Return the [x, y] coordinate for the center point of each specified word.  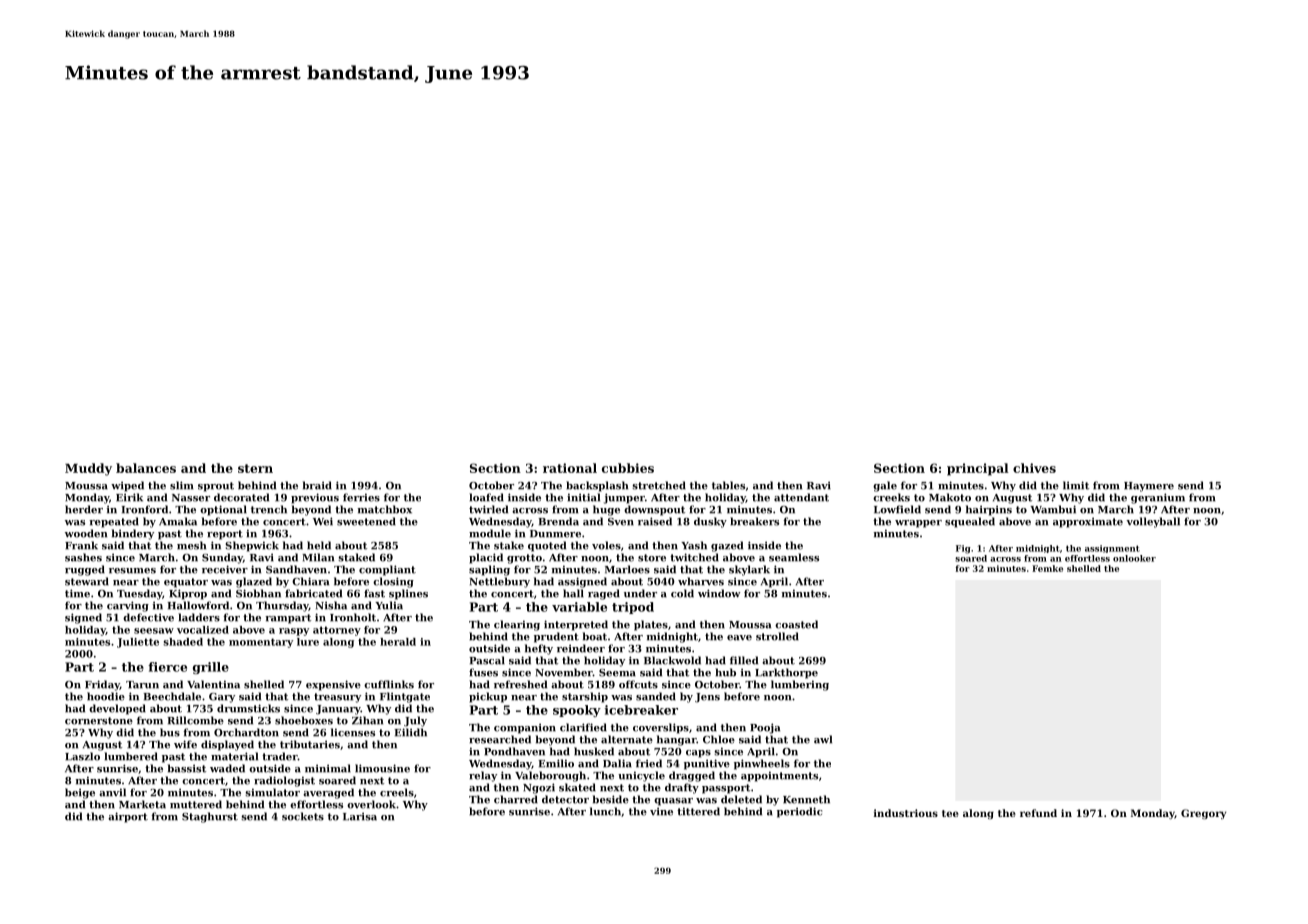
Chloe [719, 739]
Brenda [558, 521]
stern [255, 468]
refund [1038, 813]
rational [570, 468]
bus [170, 732]
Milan [318, 557]
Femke [1047, 568]
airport [128, 817]
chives [1034, 468]
